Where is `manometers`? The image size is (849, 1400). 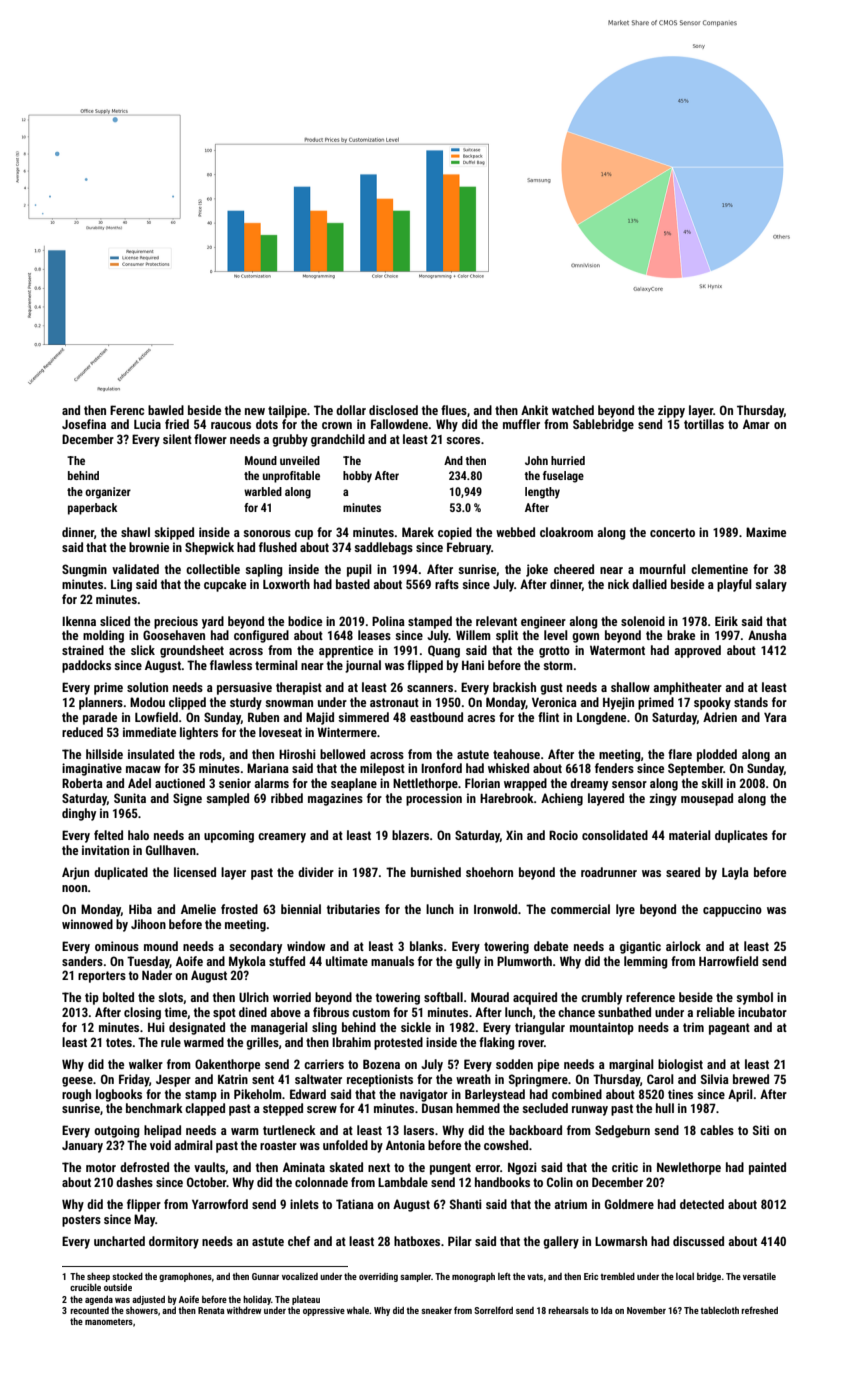
manometers is located at coordinates (109, 1322).
